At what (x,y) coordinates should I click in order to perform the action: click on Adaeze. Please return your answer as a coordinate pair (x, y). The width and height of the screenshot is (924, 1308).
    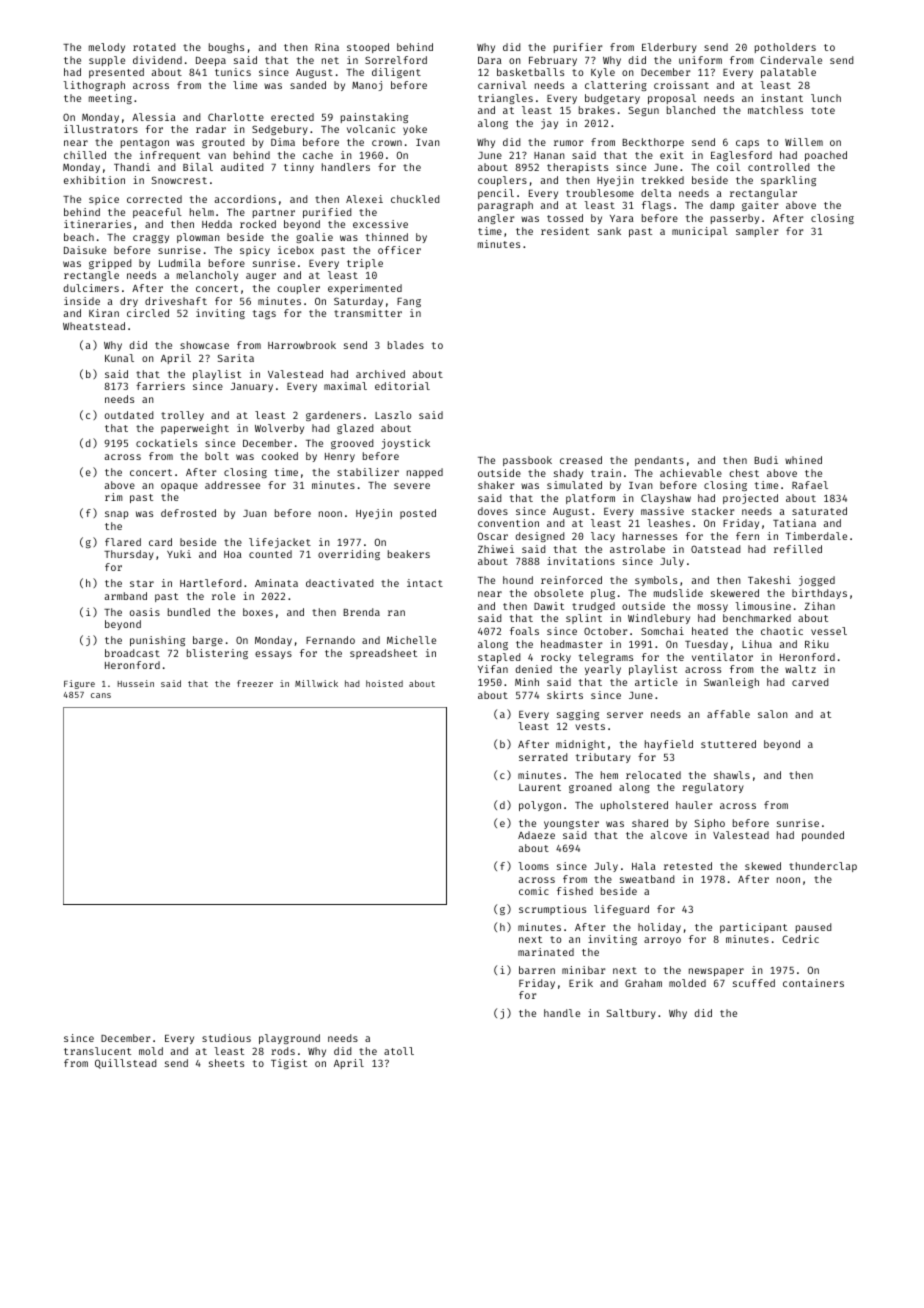
    Looking at the image, I should click on (536, 835).
